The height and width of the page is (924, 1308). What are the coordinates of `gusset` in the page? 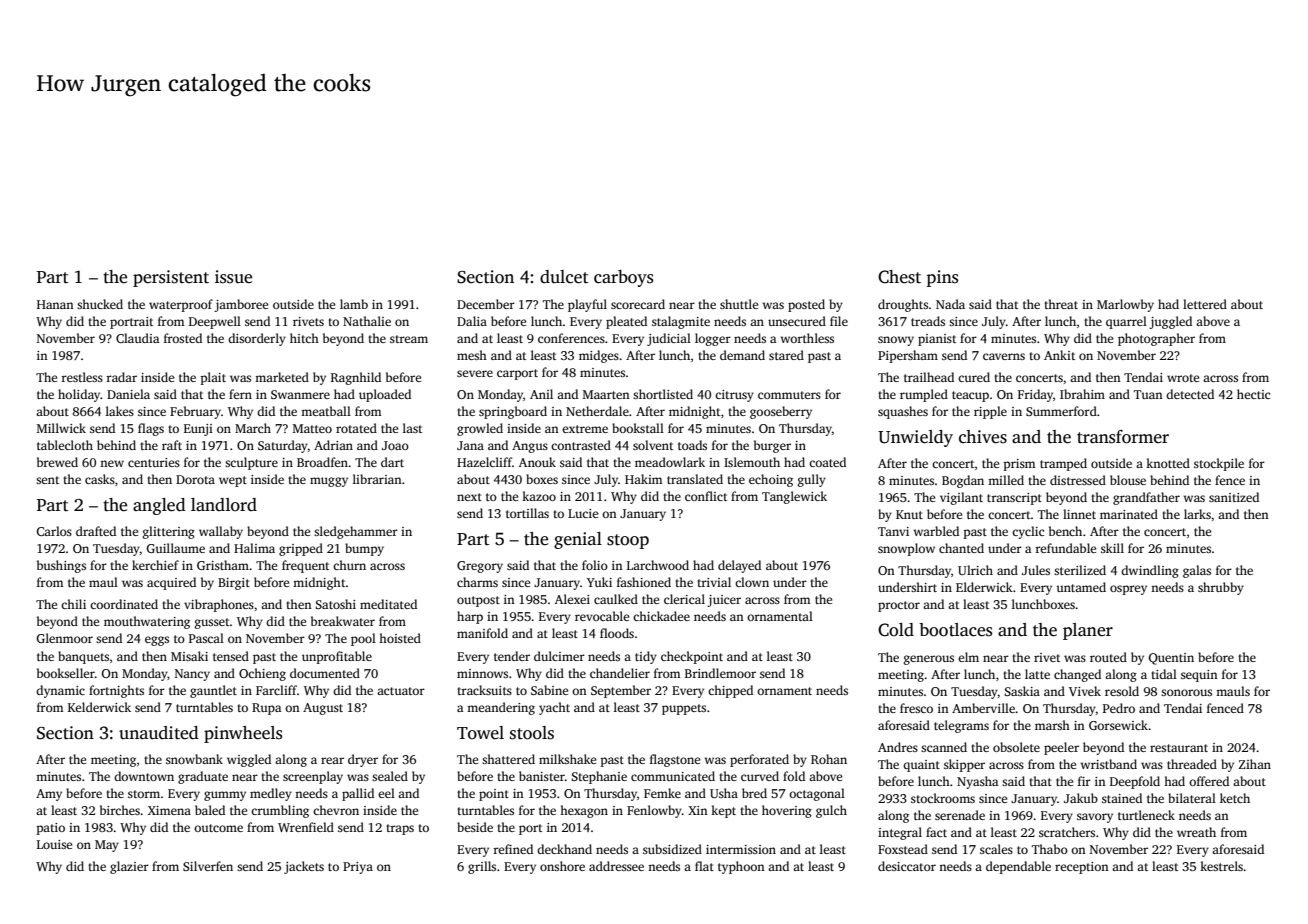 It's located at (212, 623).
